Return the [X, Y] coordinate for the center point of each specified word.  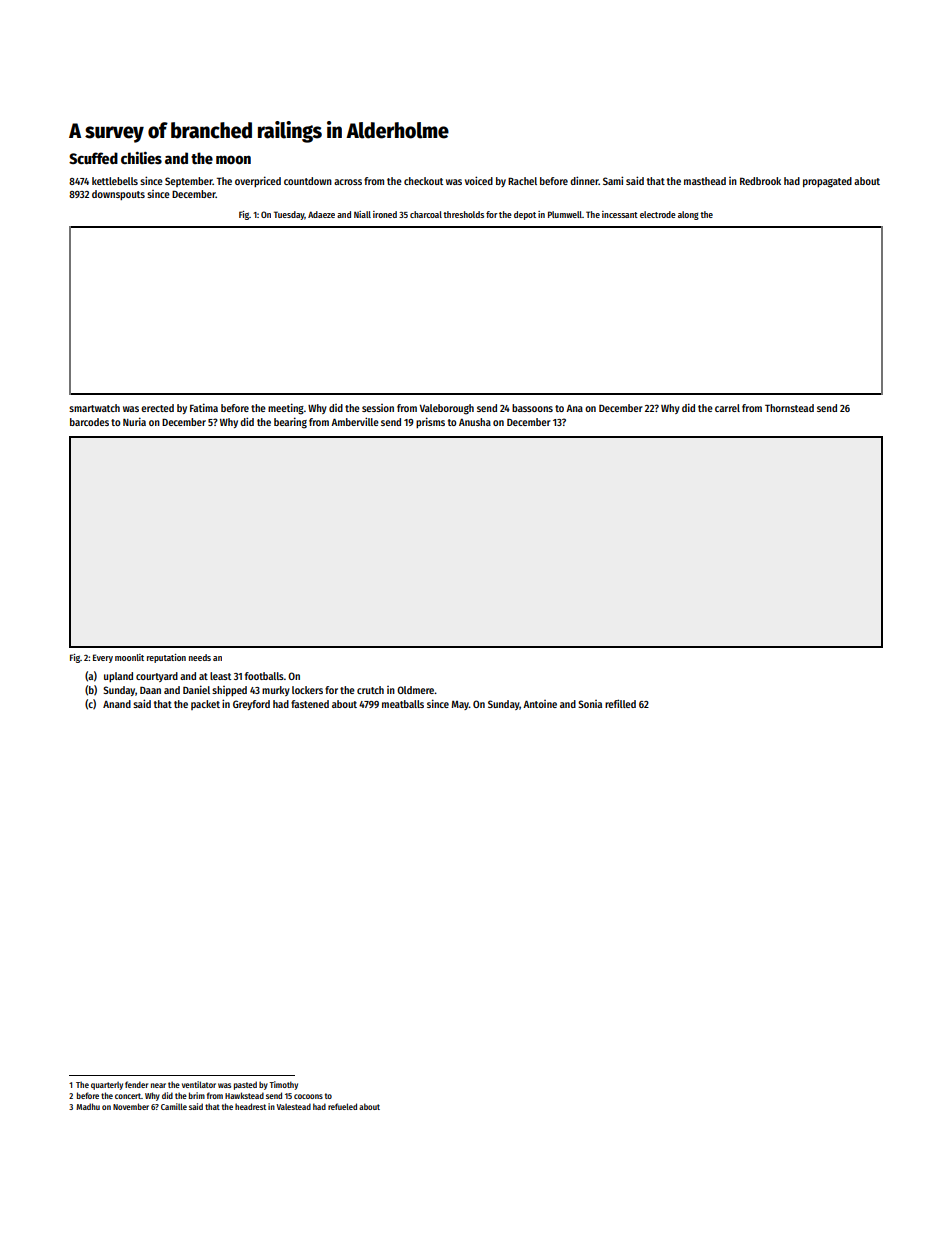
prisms [430, 422]
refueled [342, 1106]
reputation [166, 658]
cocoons [308, 1096]
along [688, 215]
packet [205, 705]
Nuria [134, 421]
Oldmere [415, 690]
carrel [727, 408]
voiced [479, 180]
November [131, 1106]
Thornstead [789, 408]
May [460, 705]
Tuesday [289, 215]
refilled [620, 703]
